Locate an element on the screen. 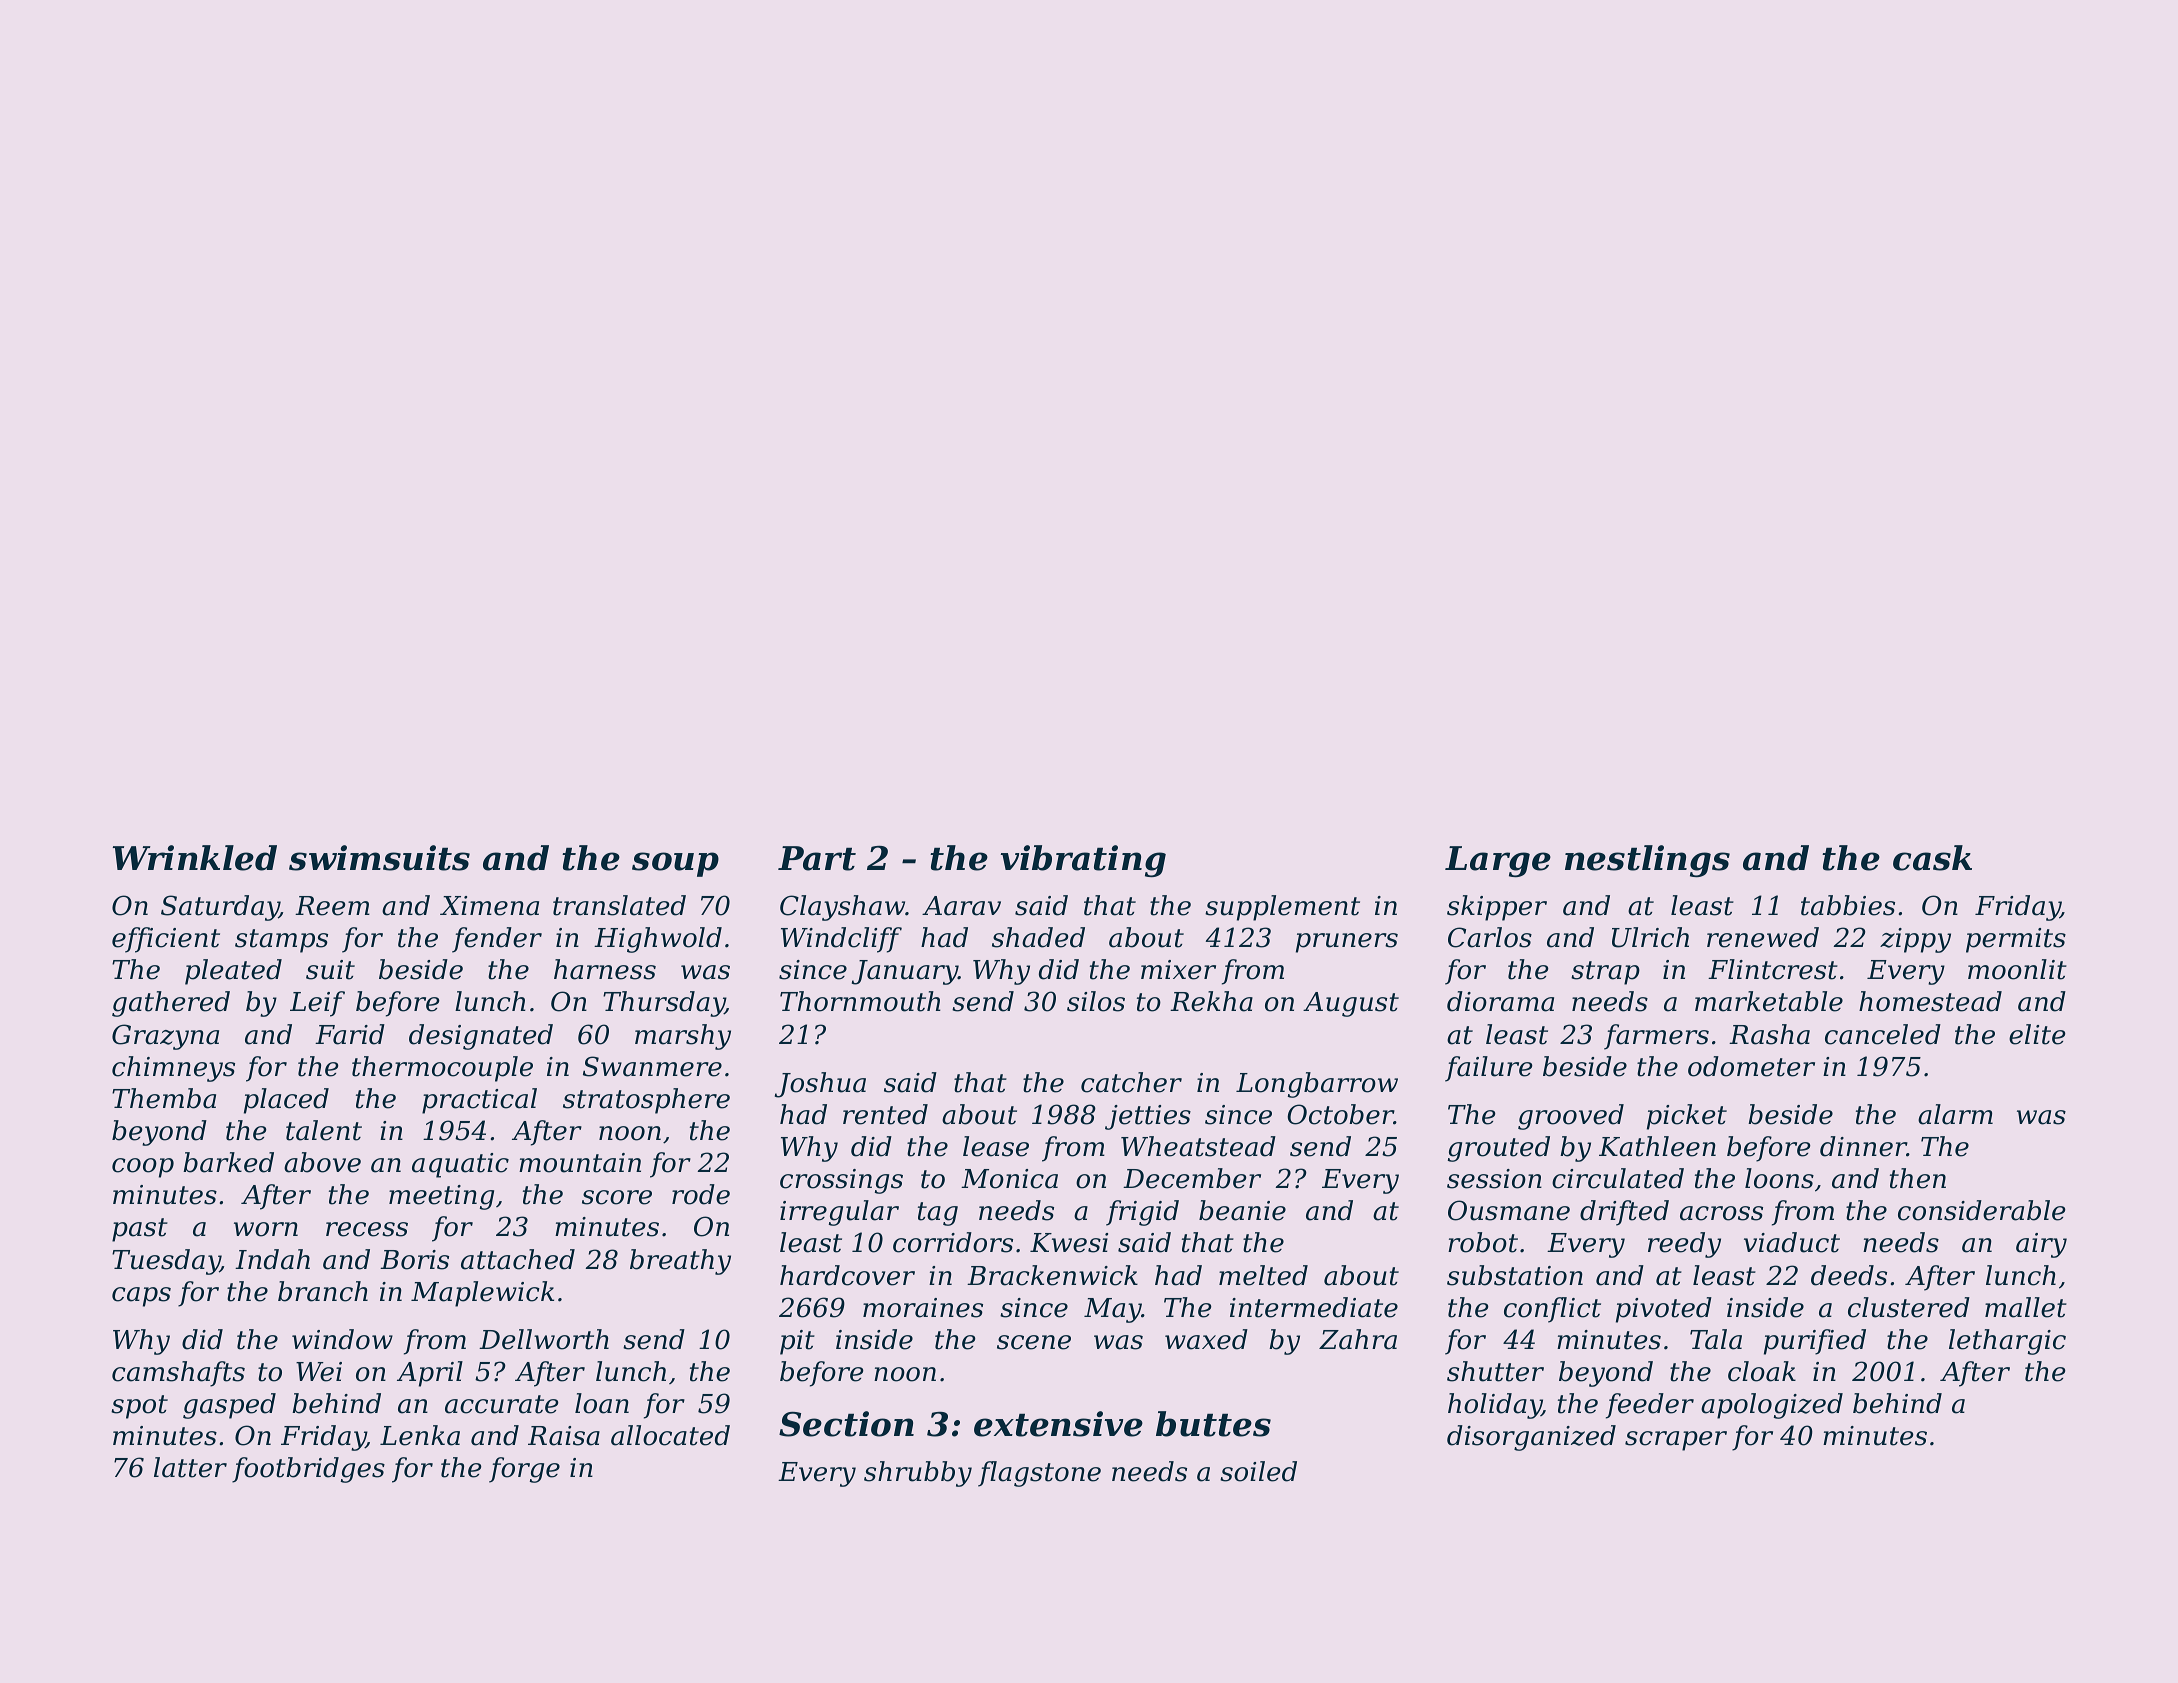 The width and height of the screenshot is (2178, 1683). viaduct is located at coordinates (1792, 1242).
